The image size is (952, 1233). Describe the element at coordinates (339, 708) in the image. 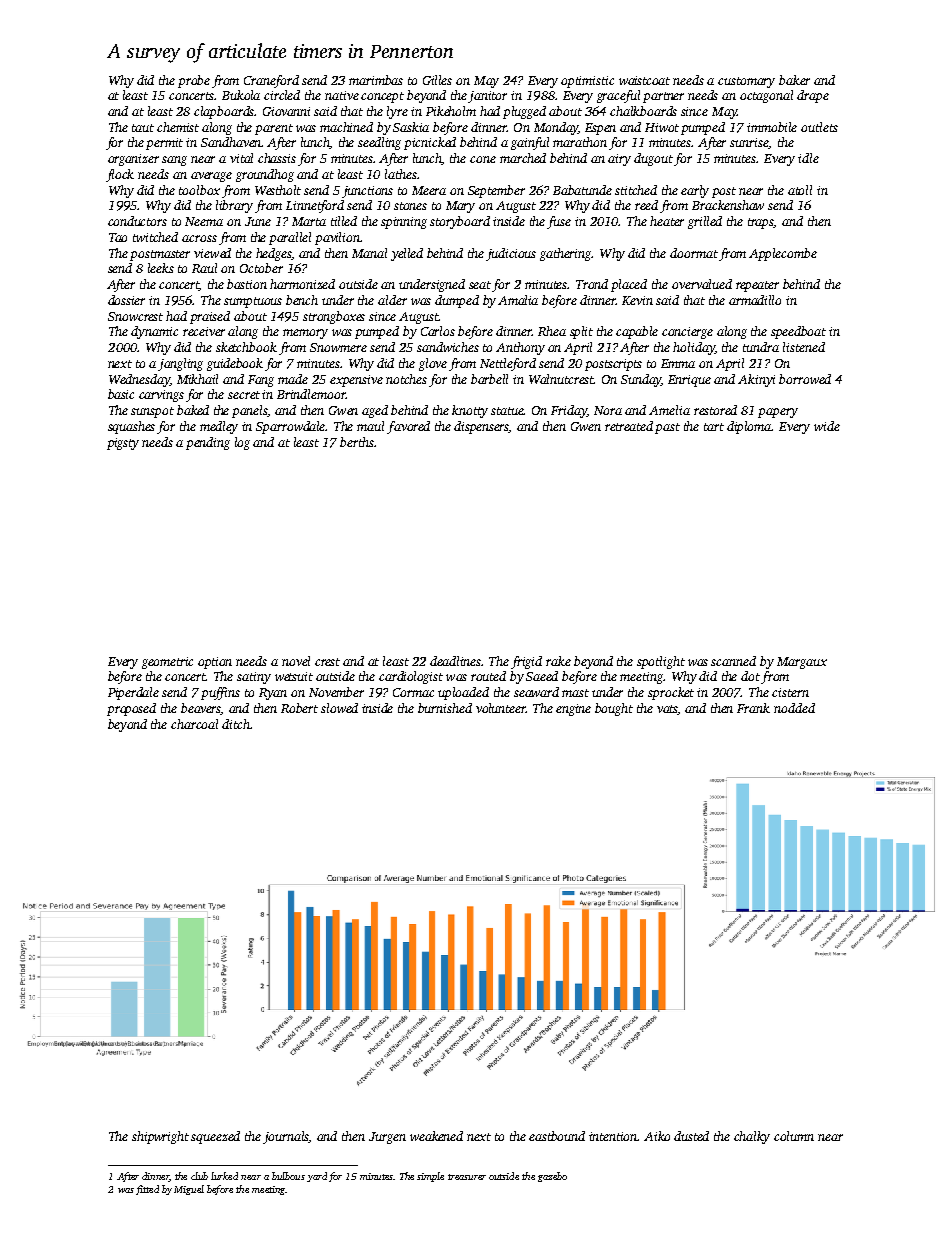

I see `slowed` at that location.
